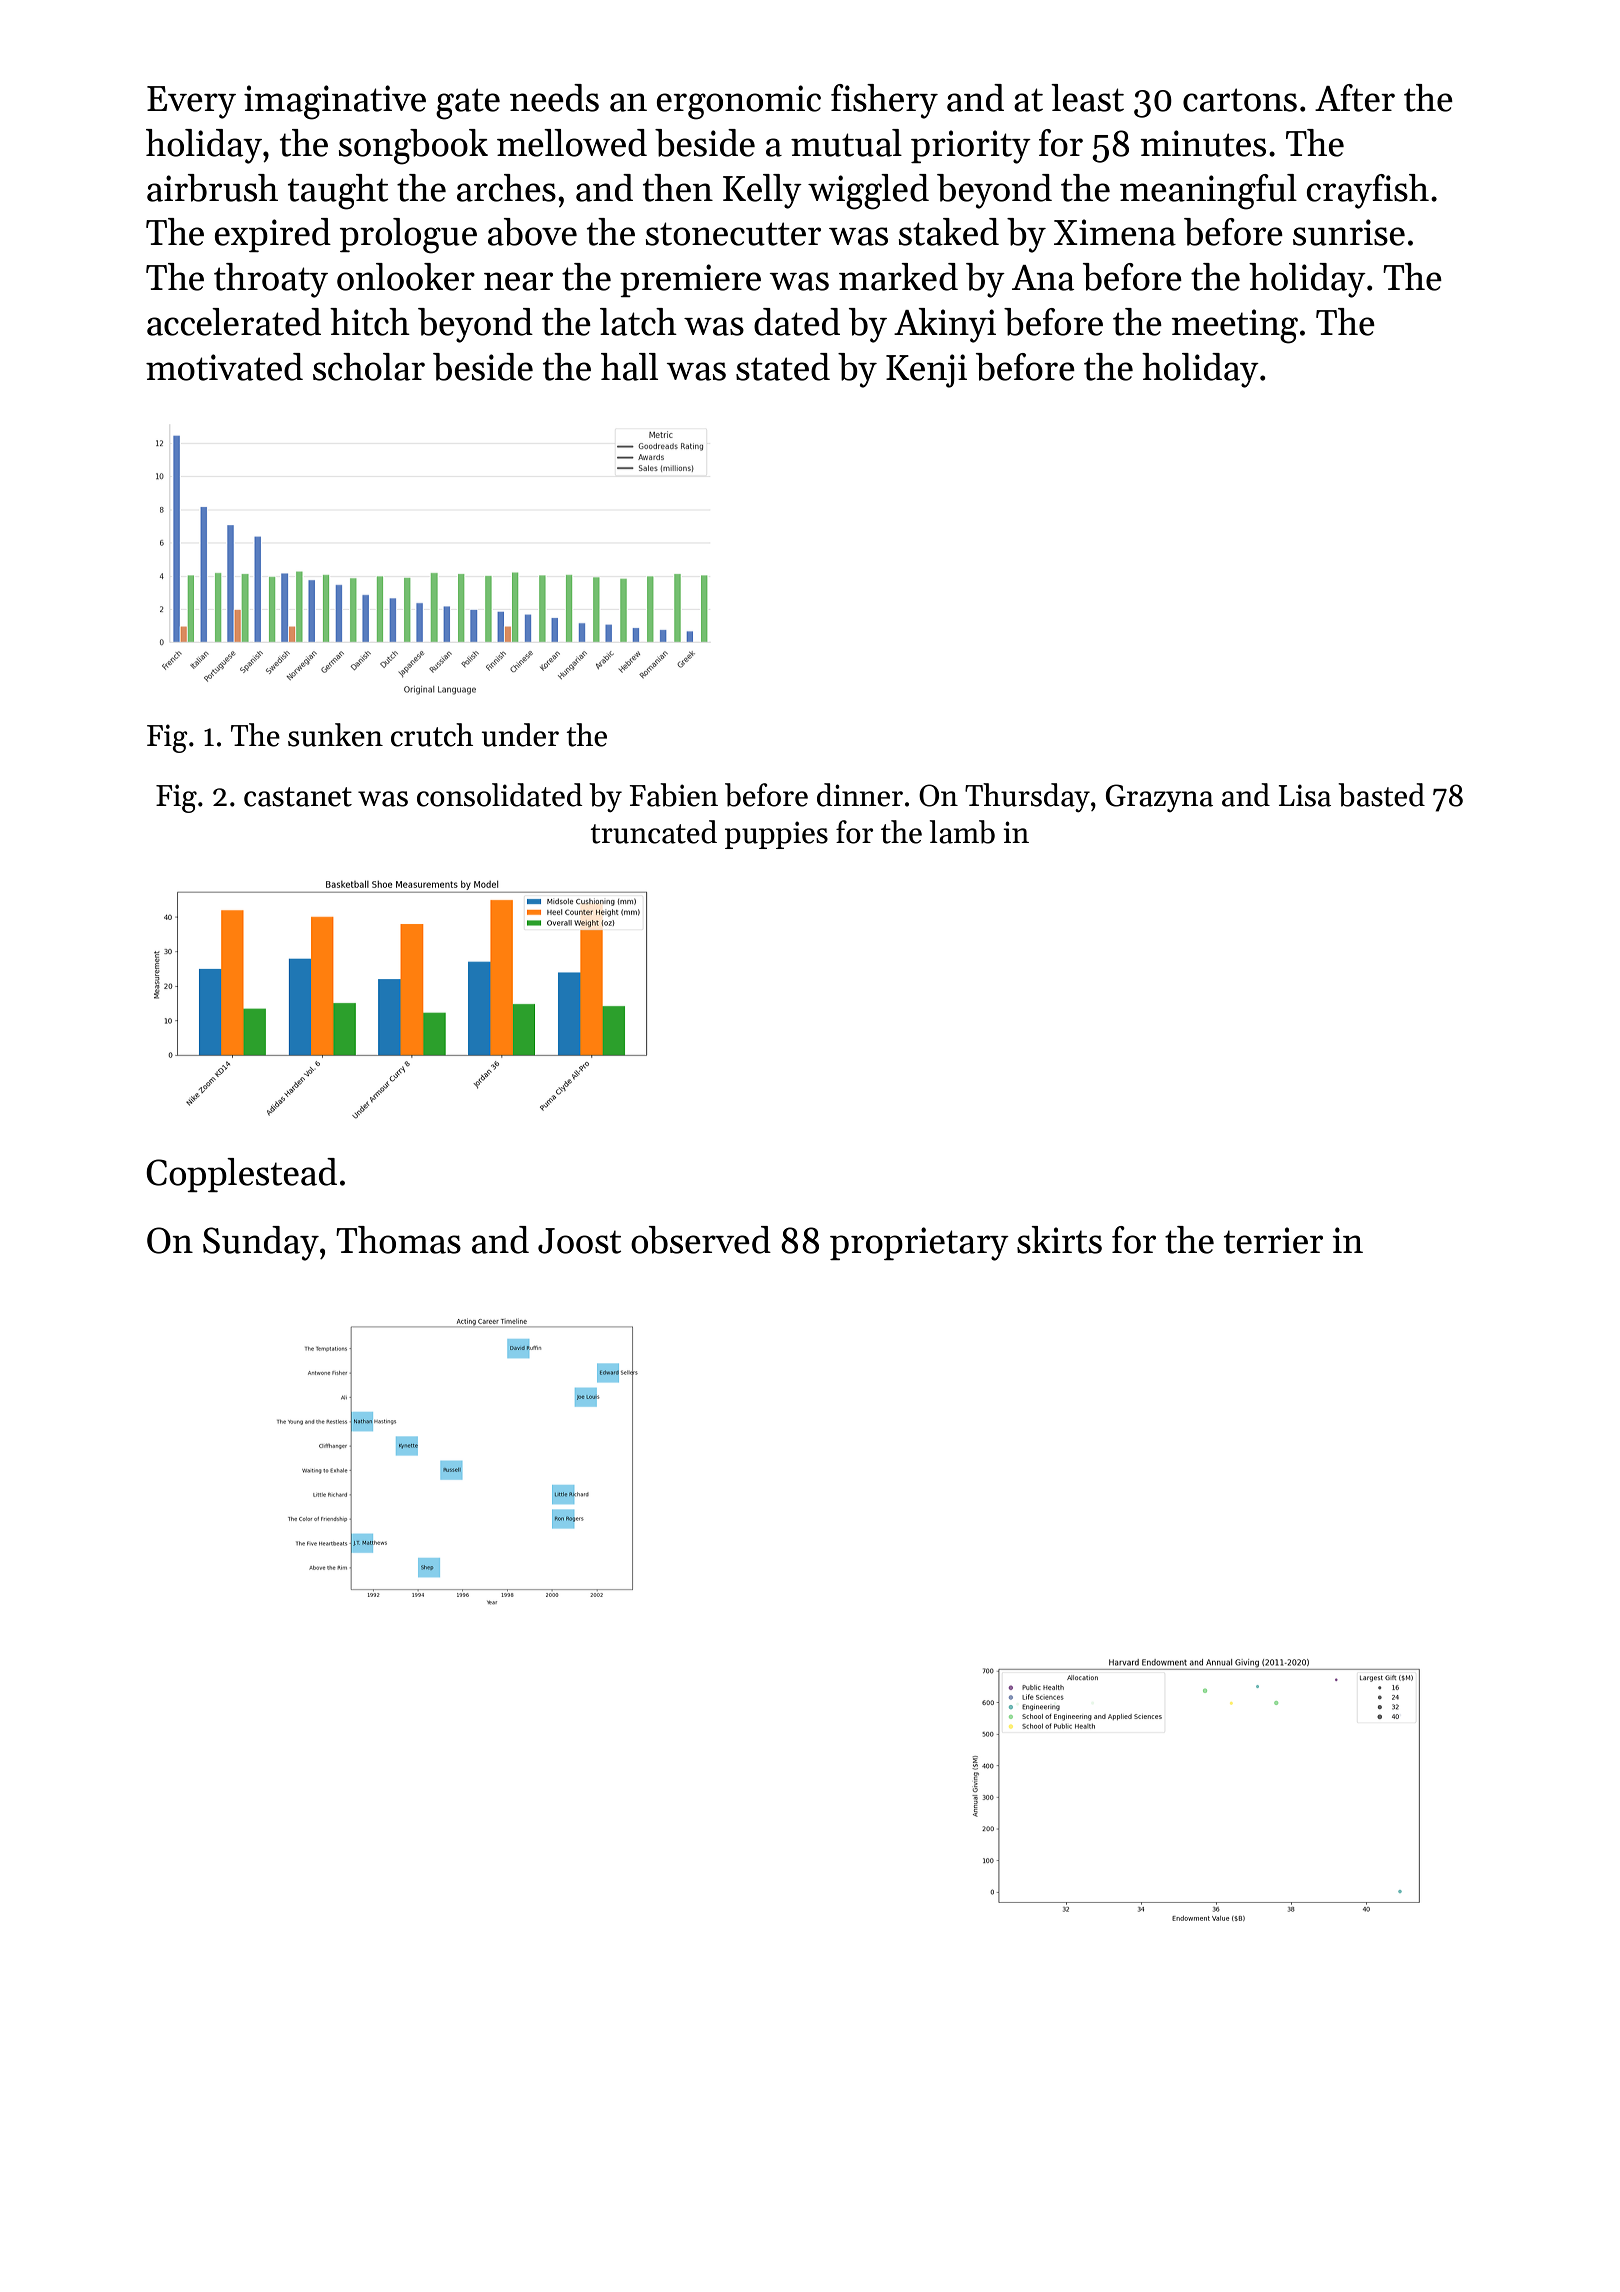 This screenshot has width=1620, height=2292. Describe the element at coordinates (1305, 795) in the screenshot. I see `Lisa` at that location.
